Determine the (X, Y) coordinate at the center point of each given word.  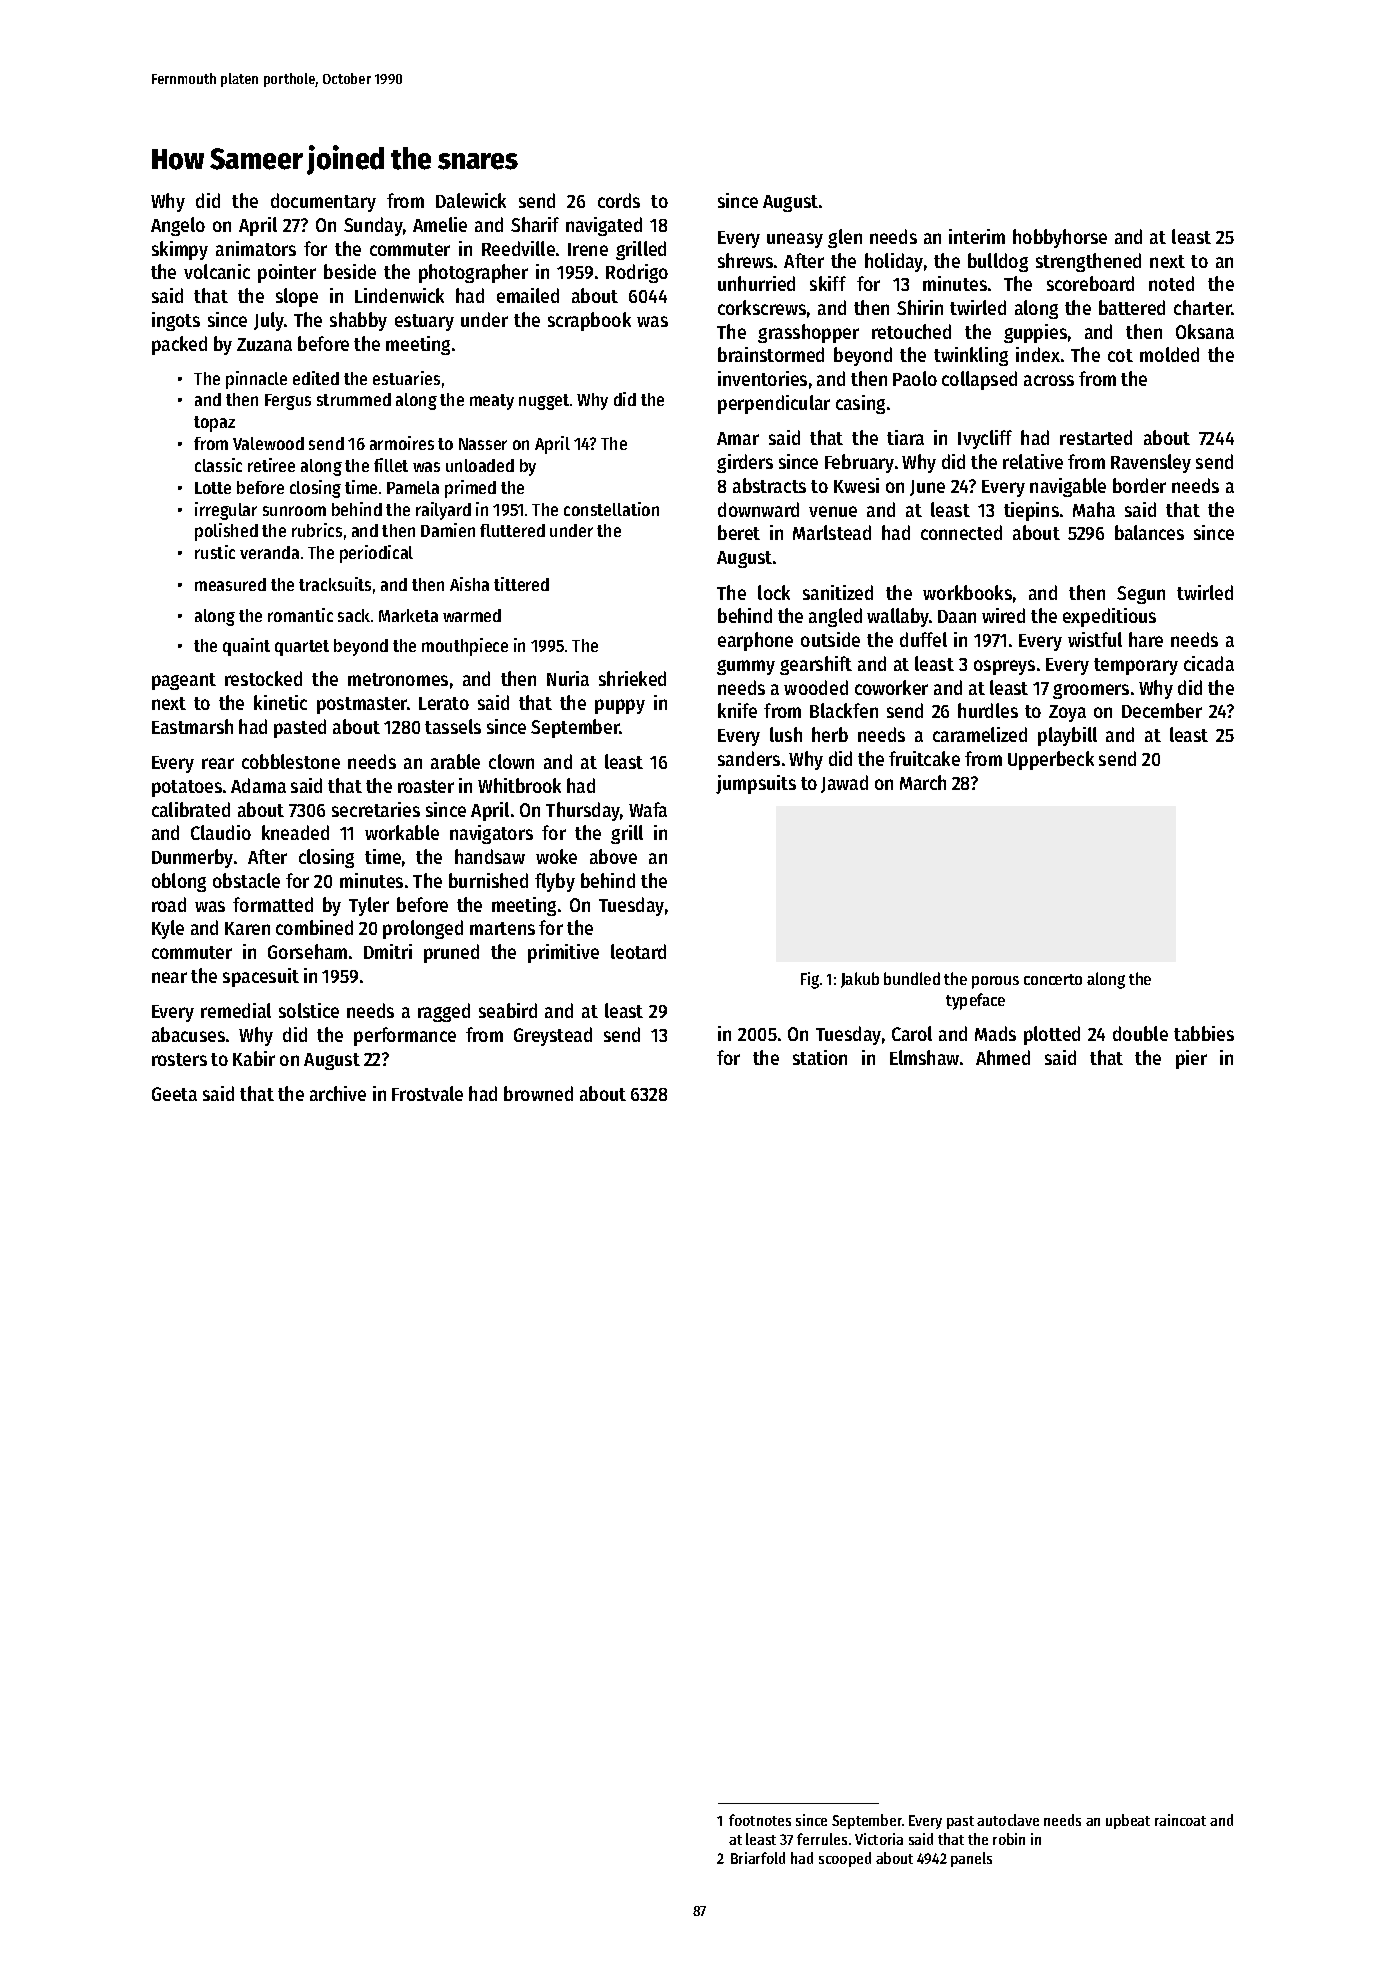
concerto (1053, 979)
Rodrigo (637, 273)
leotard (638, 951)
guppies (1035, 333)
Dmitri (388, 951)
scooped (845, 1859)
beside (350, 271)
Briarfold (758, 1858)
